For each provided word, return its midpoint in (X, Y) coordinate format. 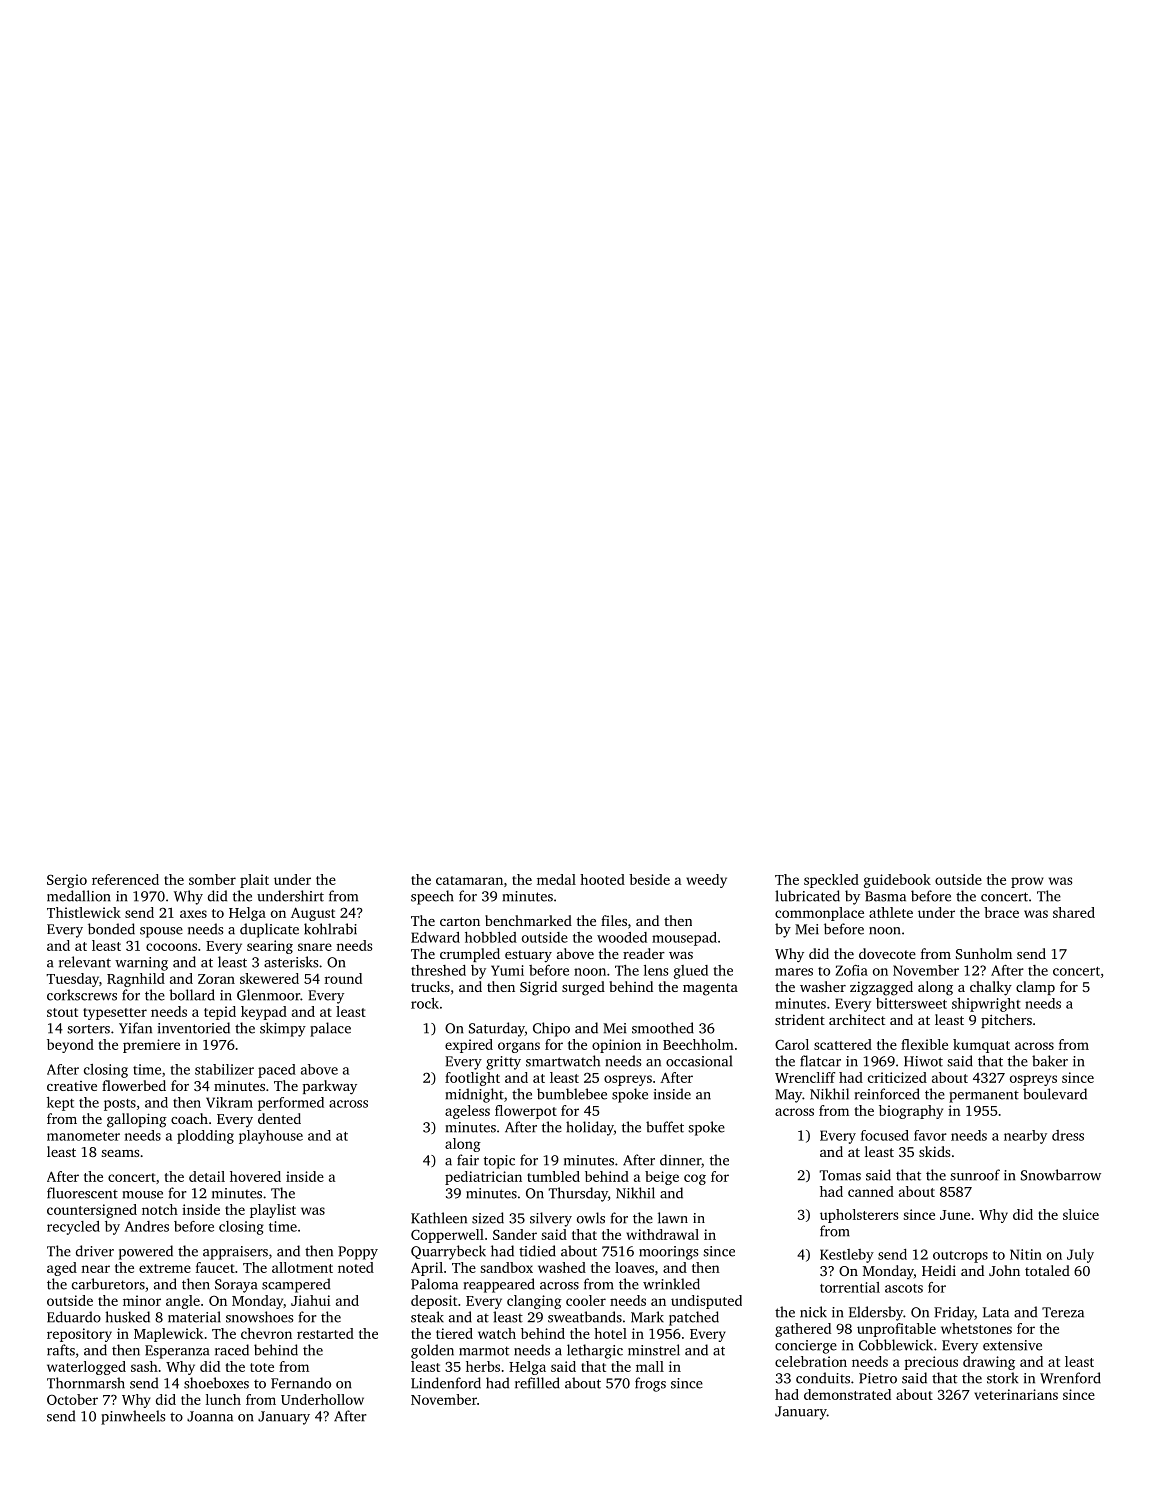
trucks (430, 986)
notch (160, 1209)
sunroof (975, 1175)
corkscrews (82, 995)
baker (1050, 1061)
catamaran (469, 880)
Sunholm (984, 953)
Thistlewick (84, 912)
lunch (223, 1399)
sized (488, 1218)
